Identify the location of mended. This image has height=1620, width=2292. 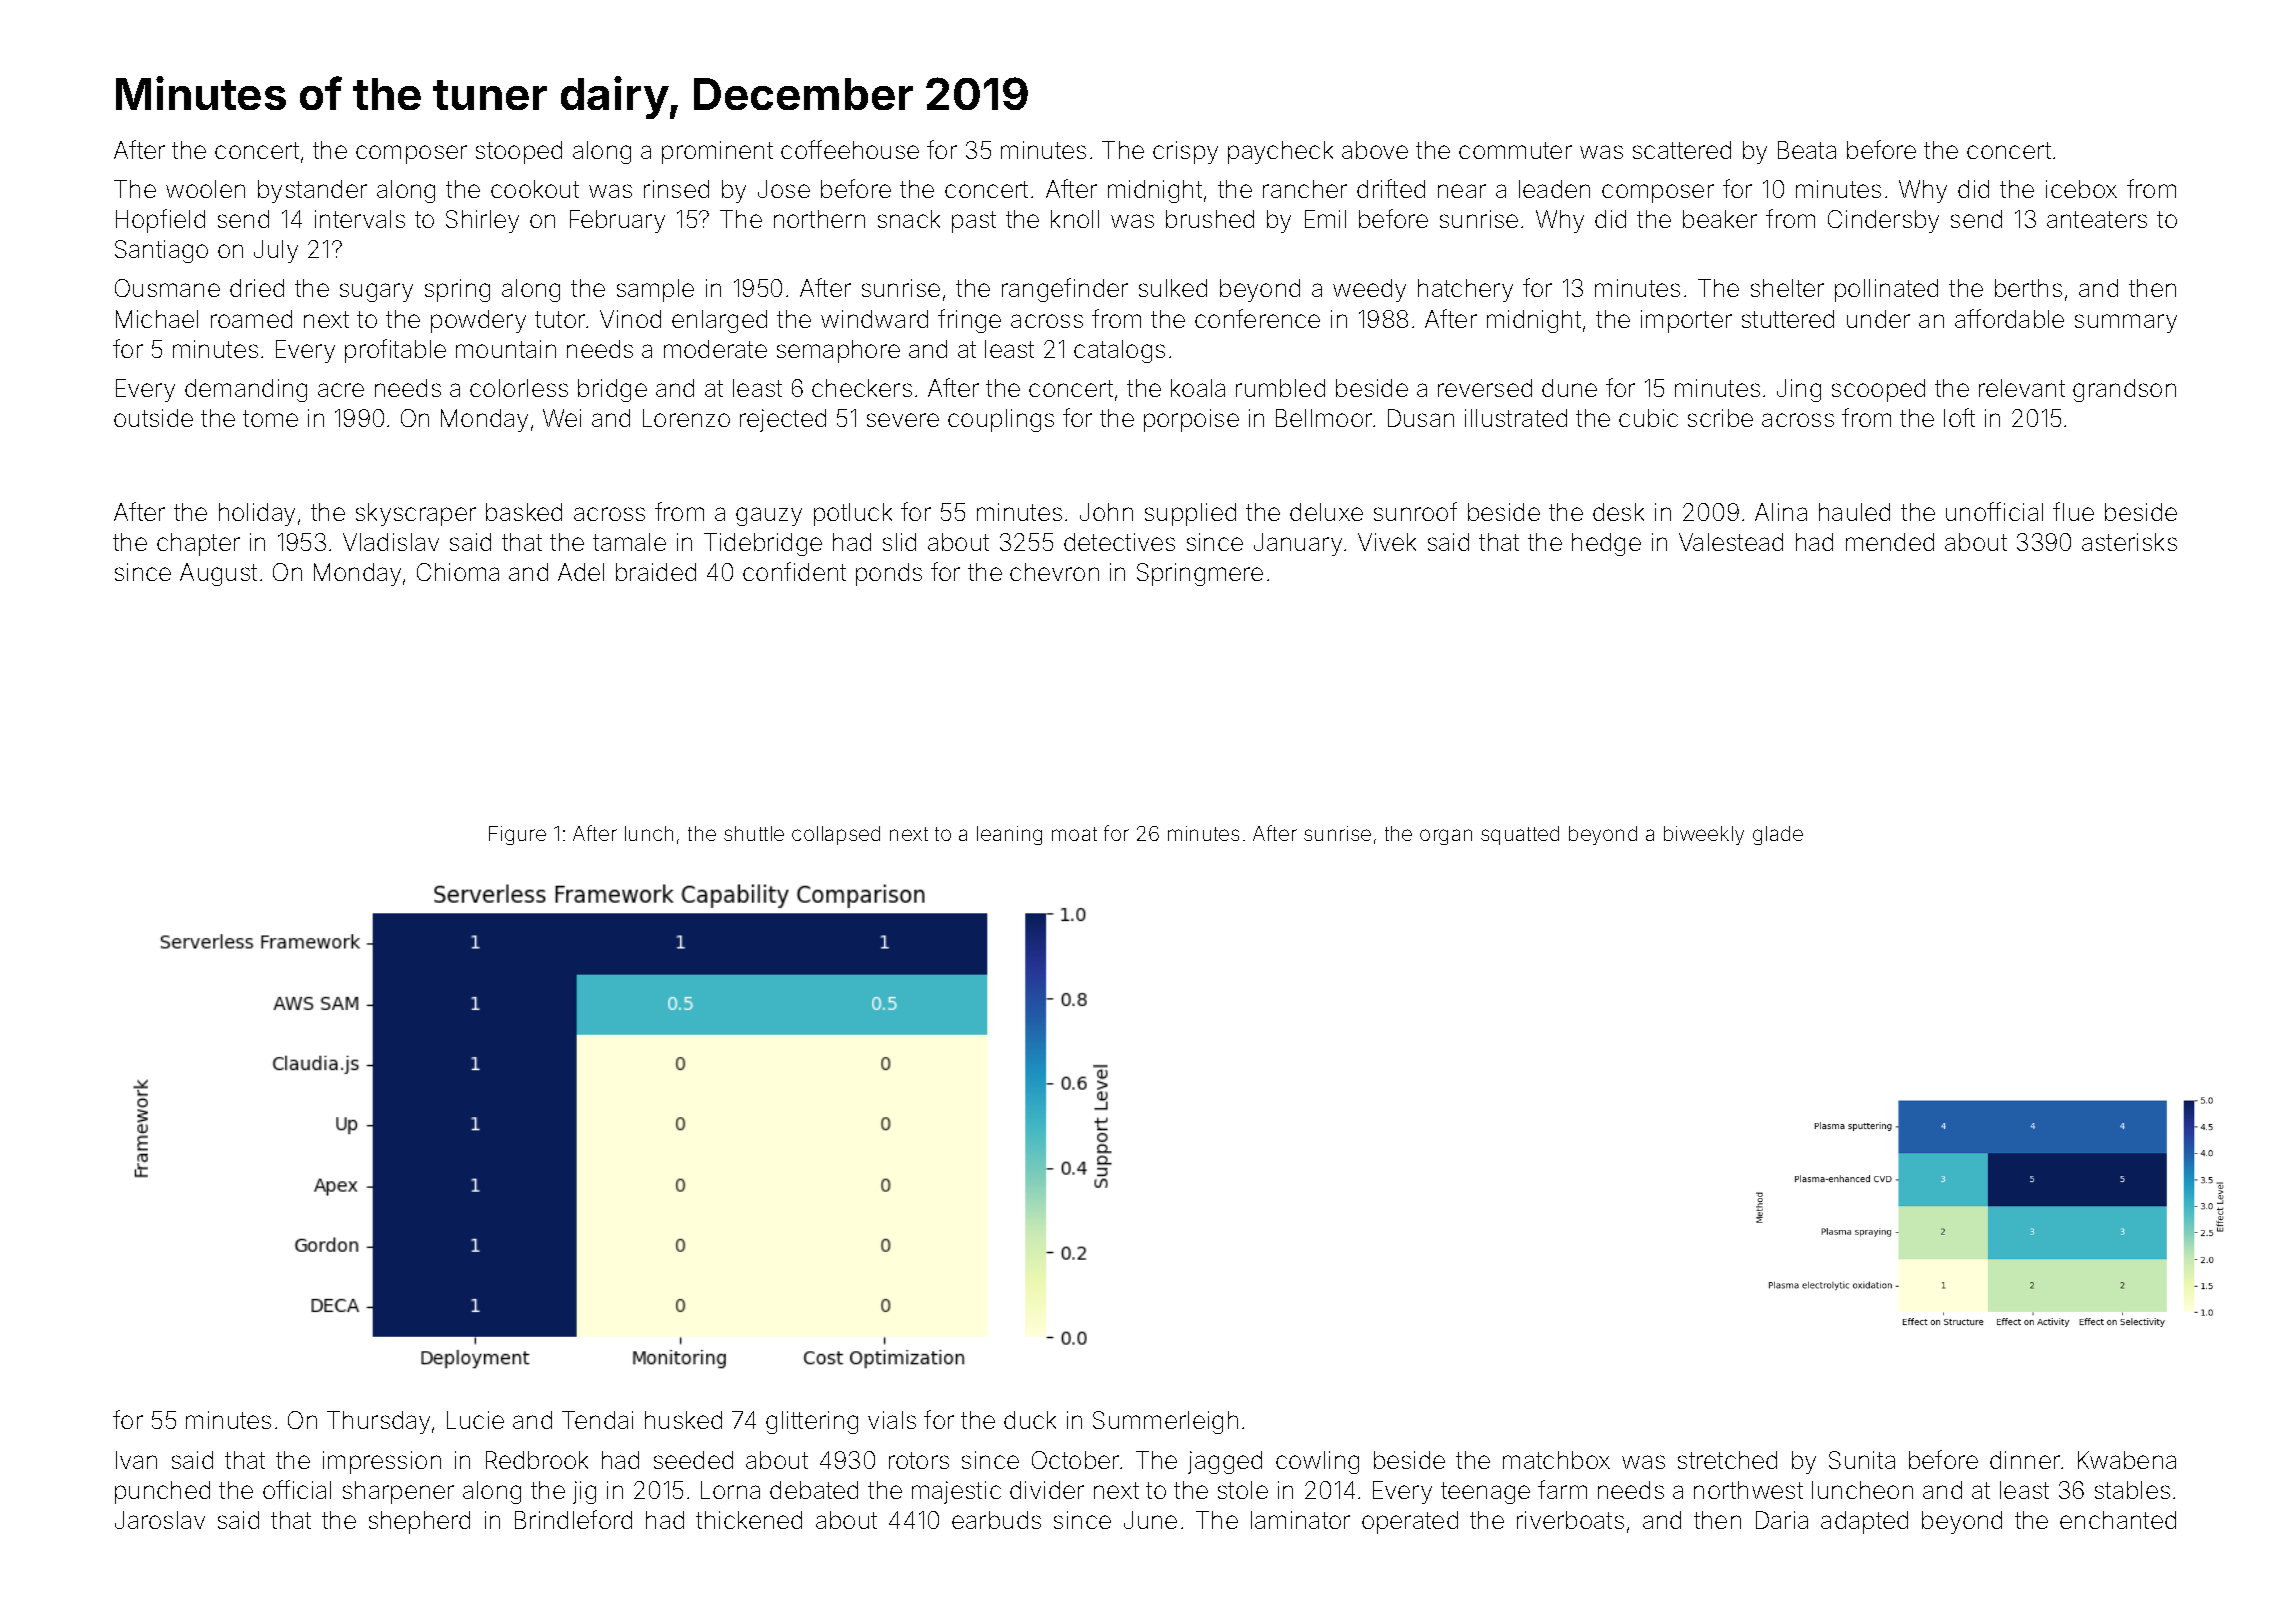
(1890, 542).
